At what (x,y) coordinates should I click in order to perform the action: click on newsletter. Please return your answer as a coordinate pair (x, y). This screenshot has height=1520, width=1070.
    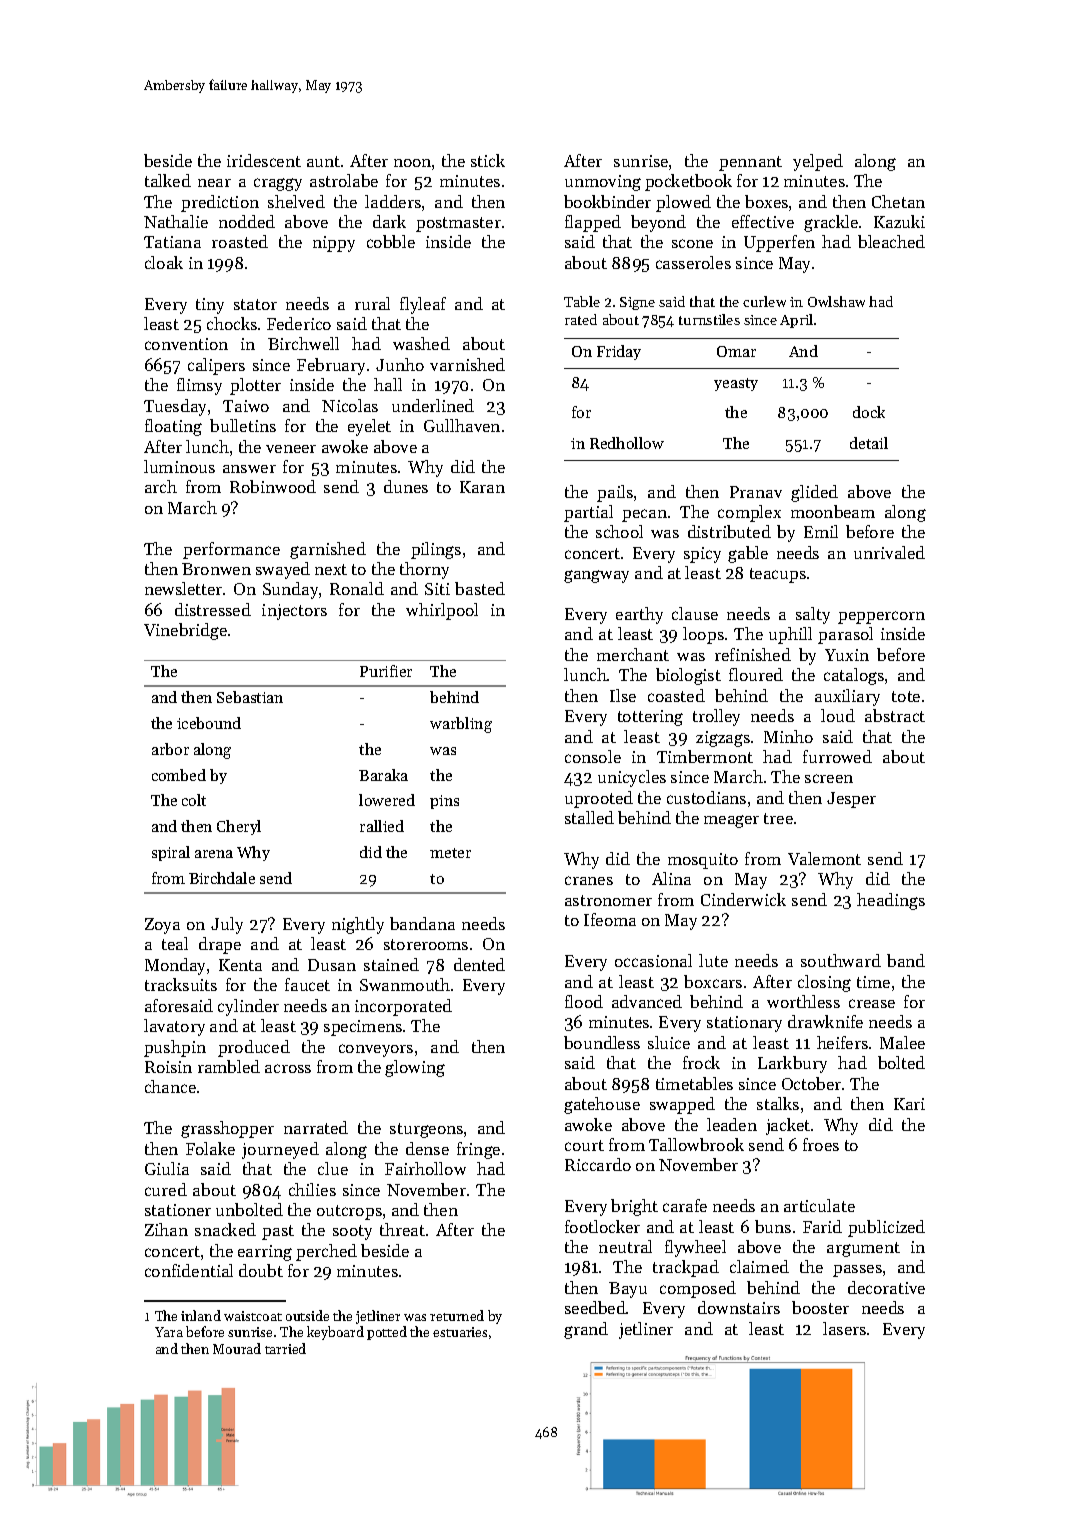
    Looking at the image, I should click on (183, 588).
